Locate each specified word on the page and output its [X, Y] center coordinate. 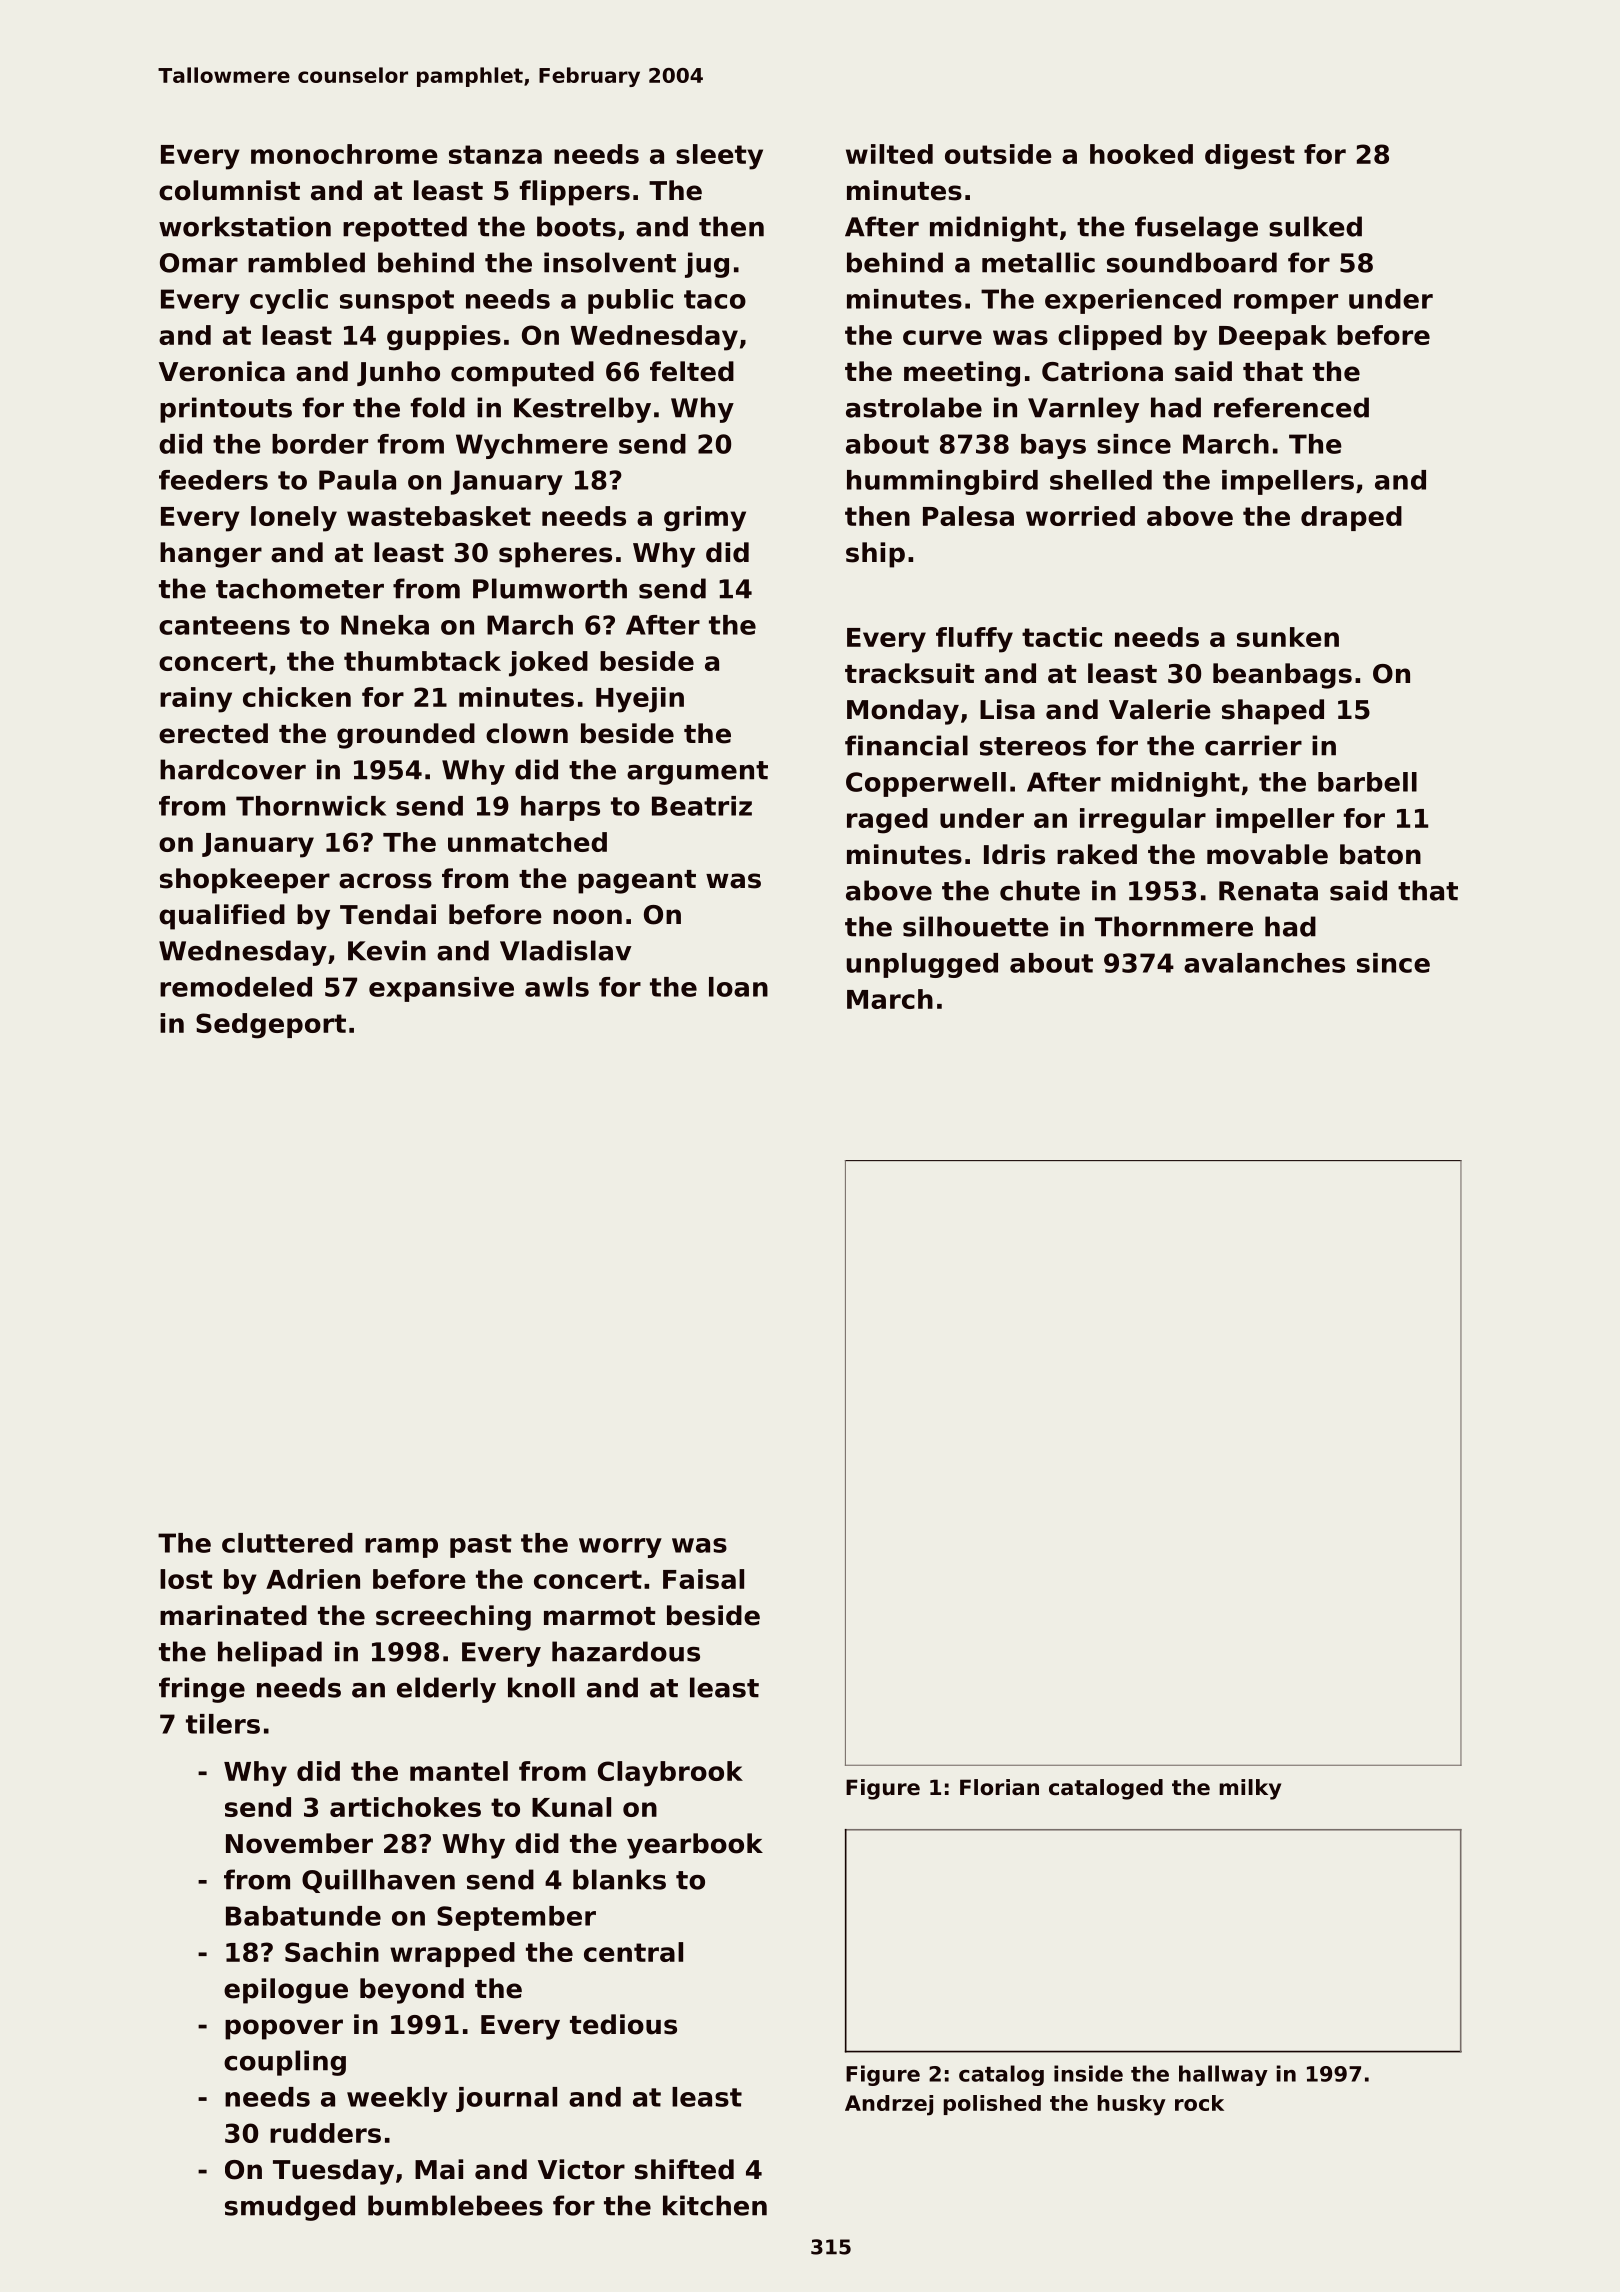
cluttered [287, 1543]
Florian [999, 1787]
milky [1250, 1789]
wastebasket [439, 516]
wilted [889, 154]
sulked [1315, 226]
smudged [290, 2208]
